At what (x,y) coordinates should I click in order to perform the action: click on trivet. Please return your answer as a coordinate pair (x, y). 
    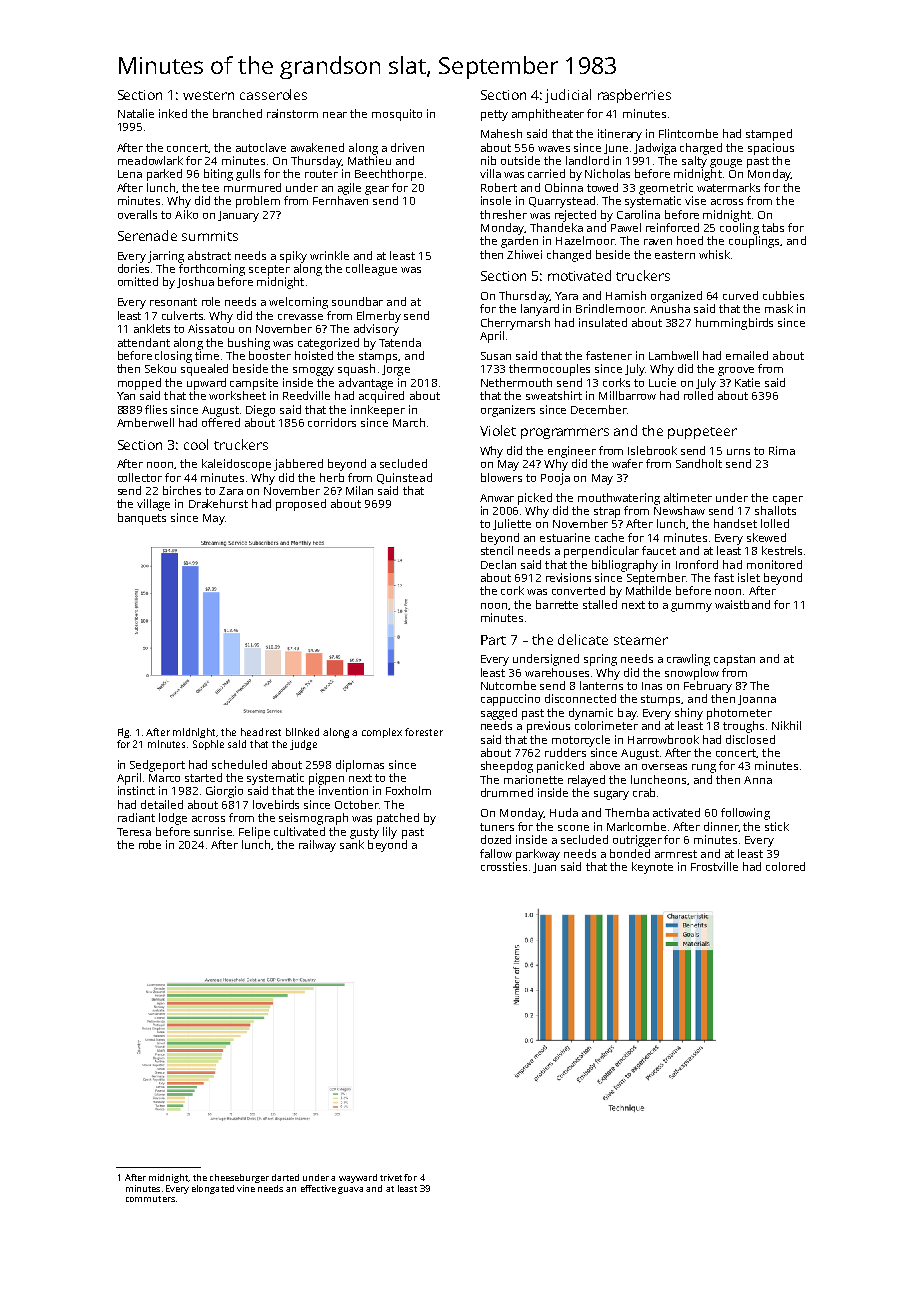
    Looking at the image, I should click on (391, 1177).
